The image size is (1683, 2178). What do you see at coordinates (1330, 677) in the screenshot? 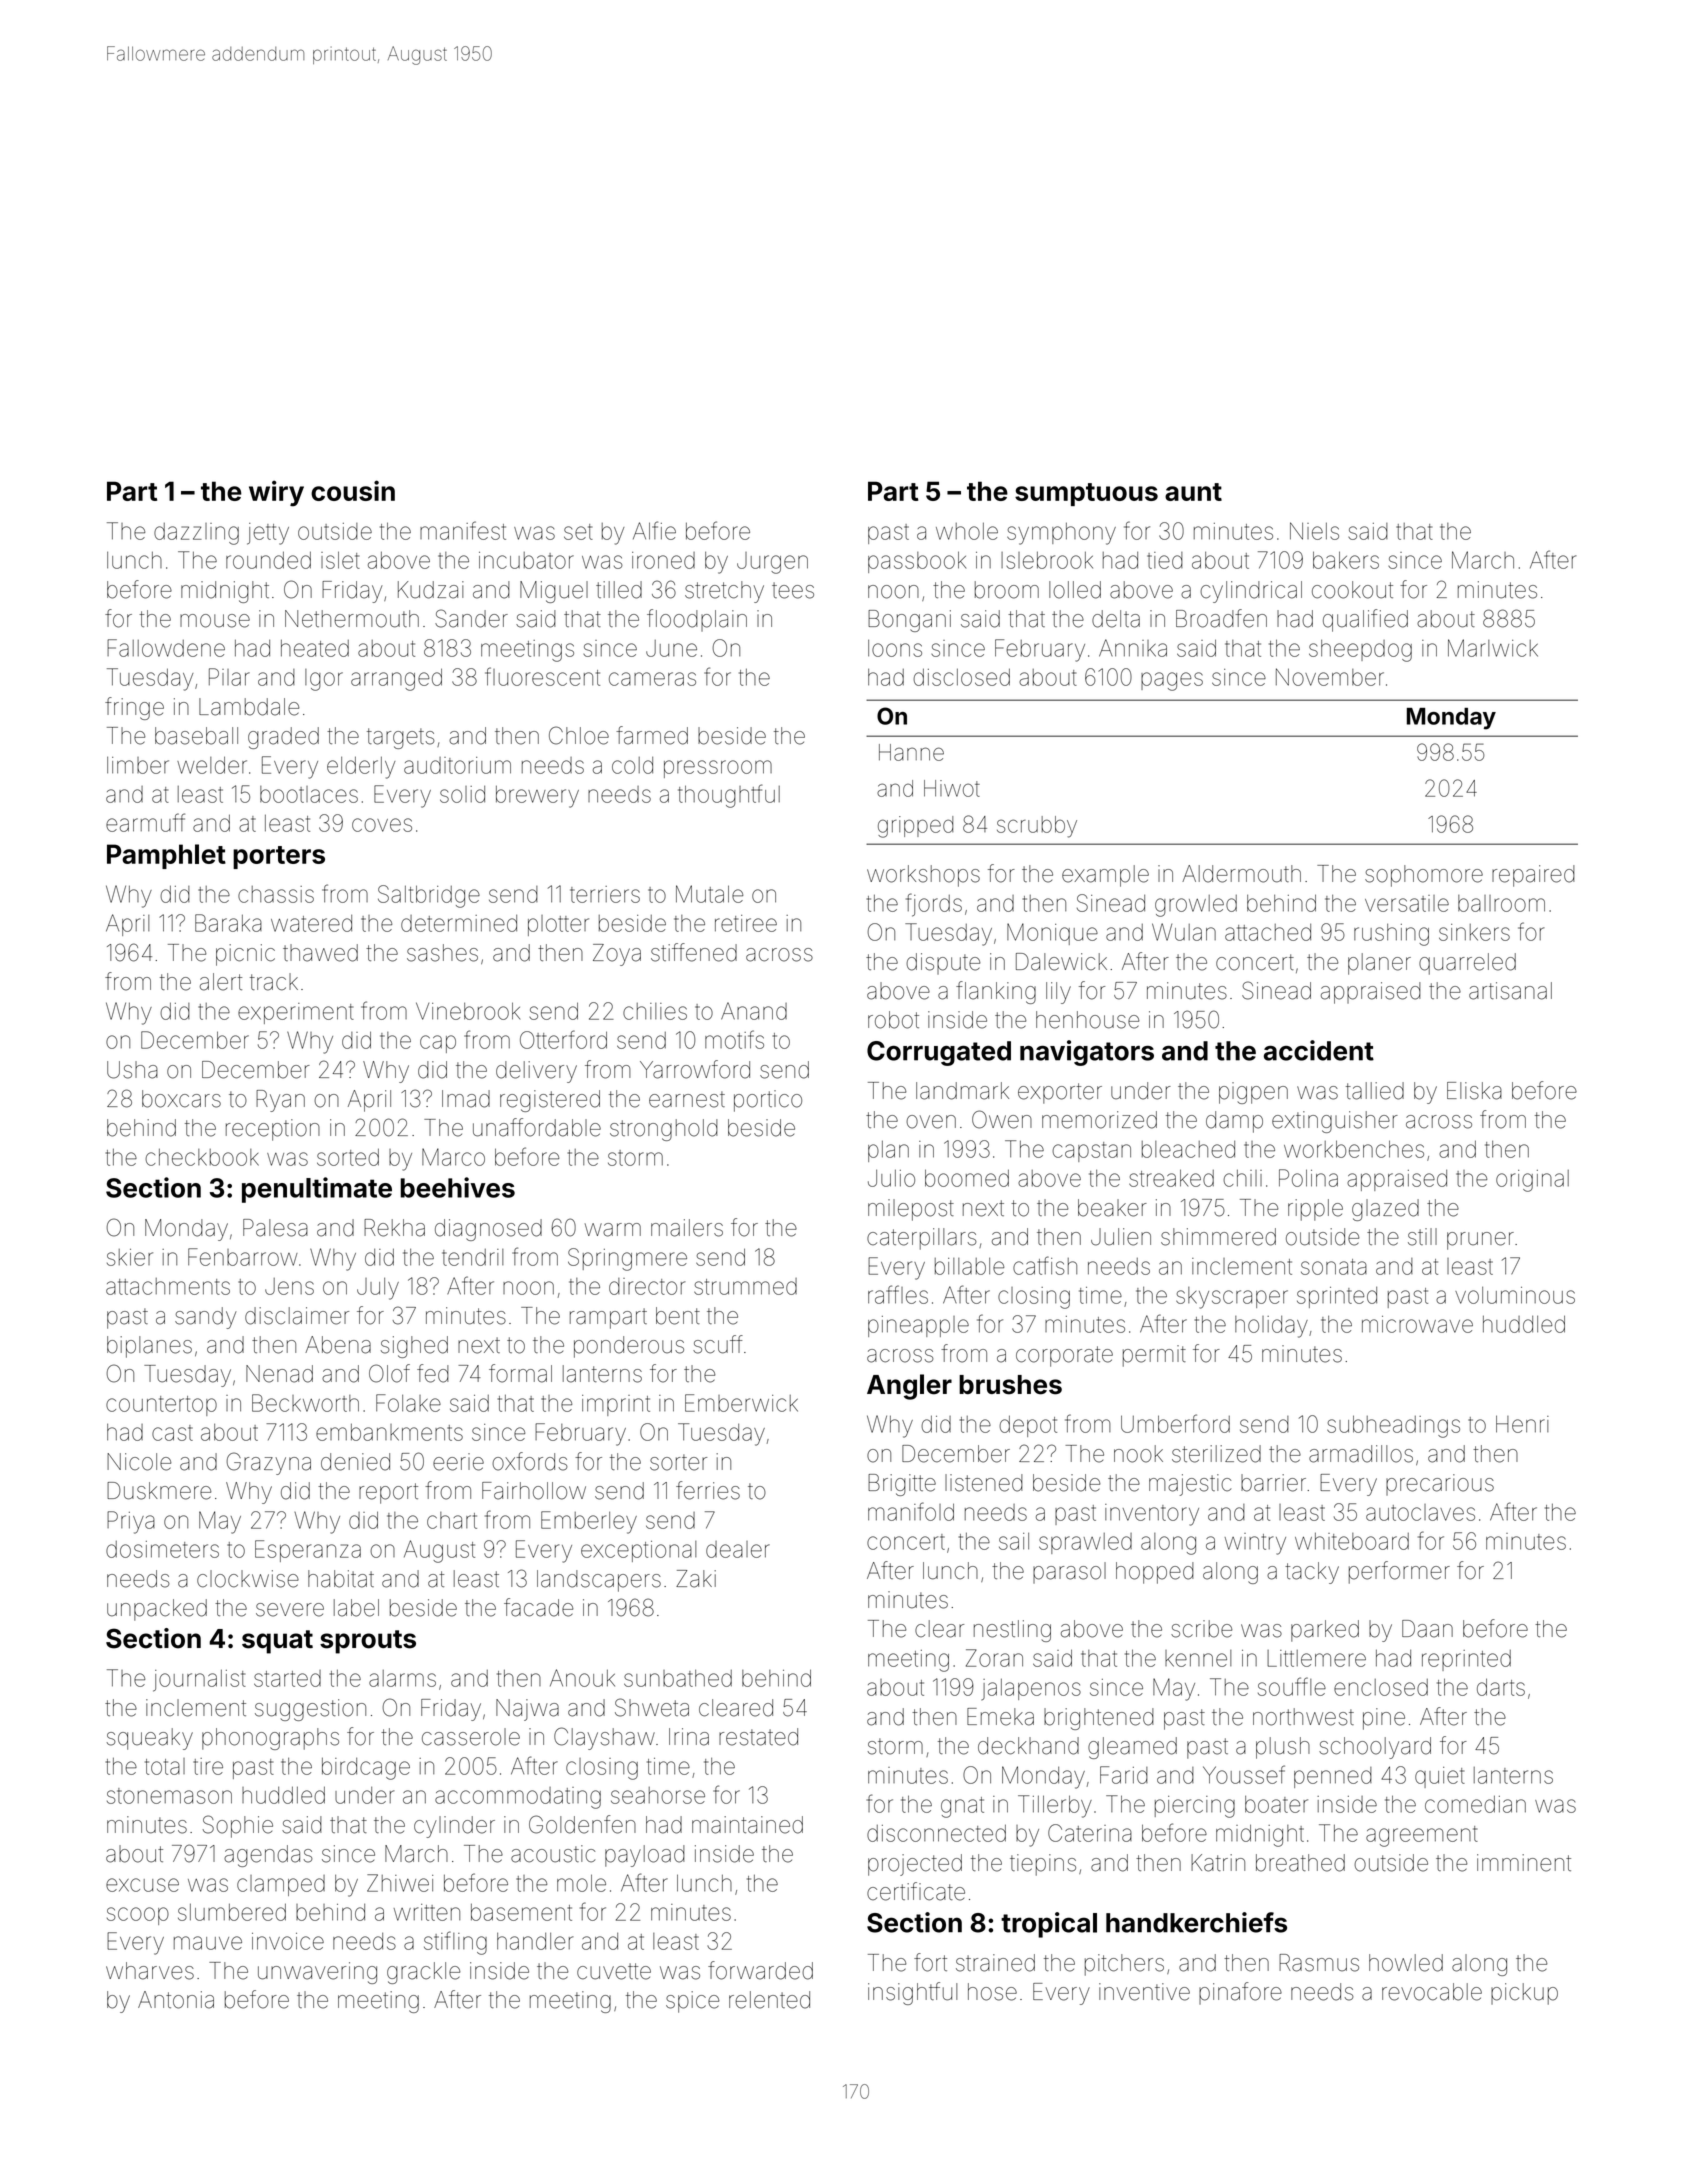
I see `November` at bounding box center [1330, 677].
